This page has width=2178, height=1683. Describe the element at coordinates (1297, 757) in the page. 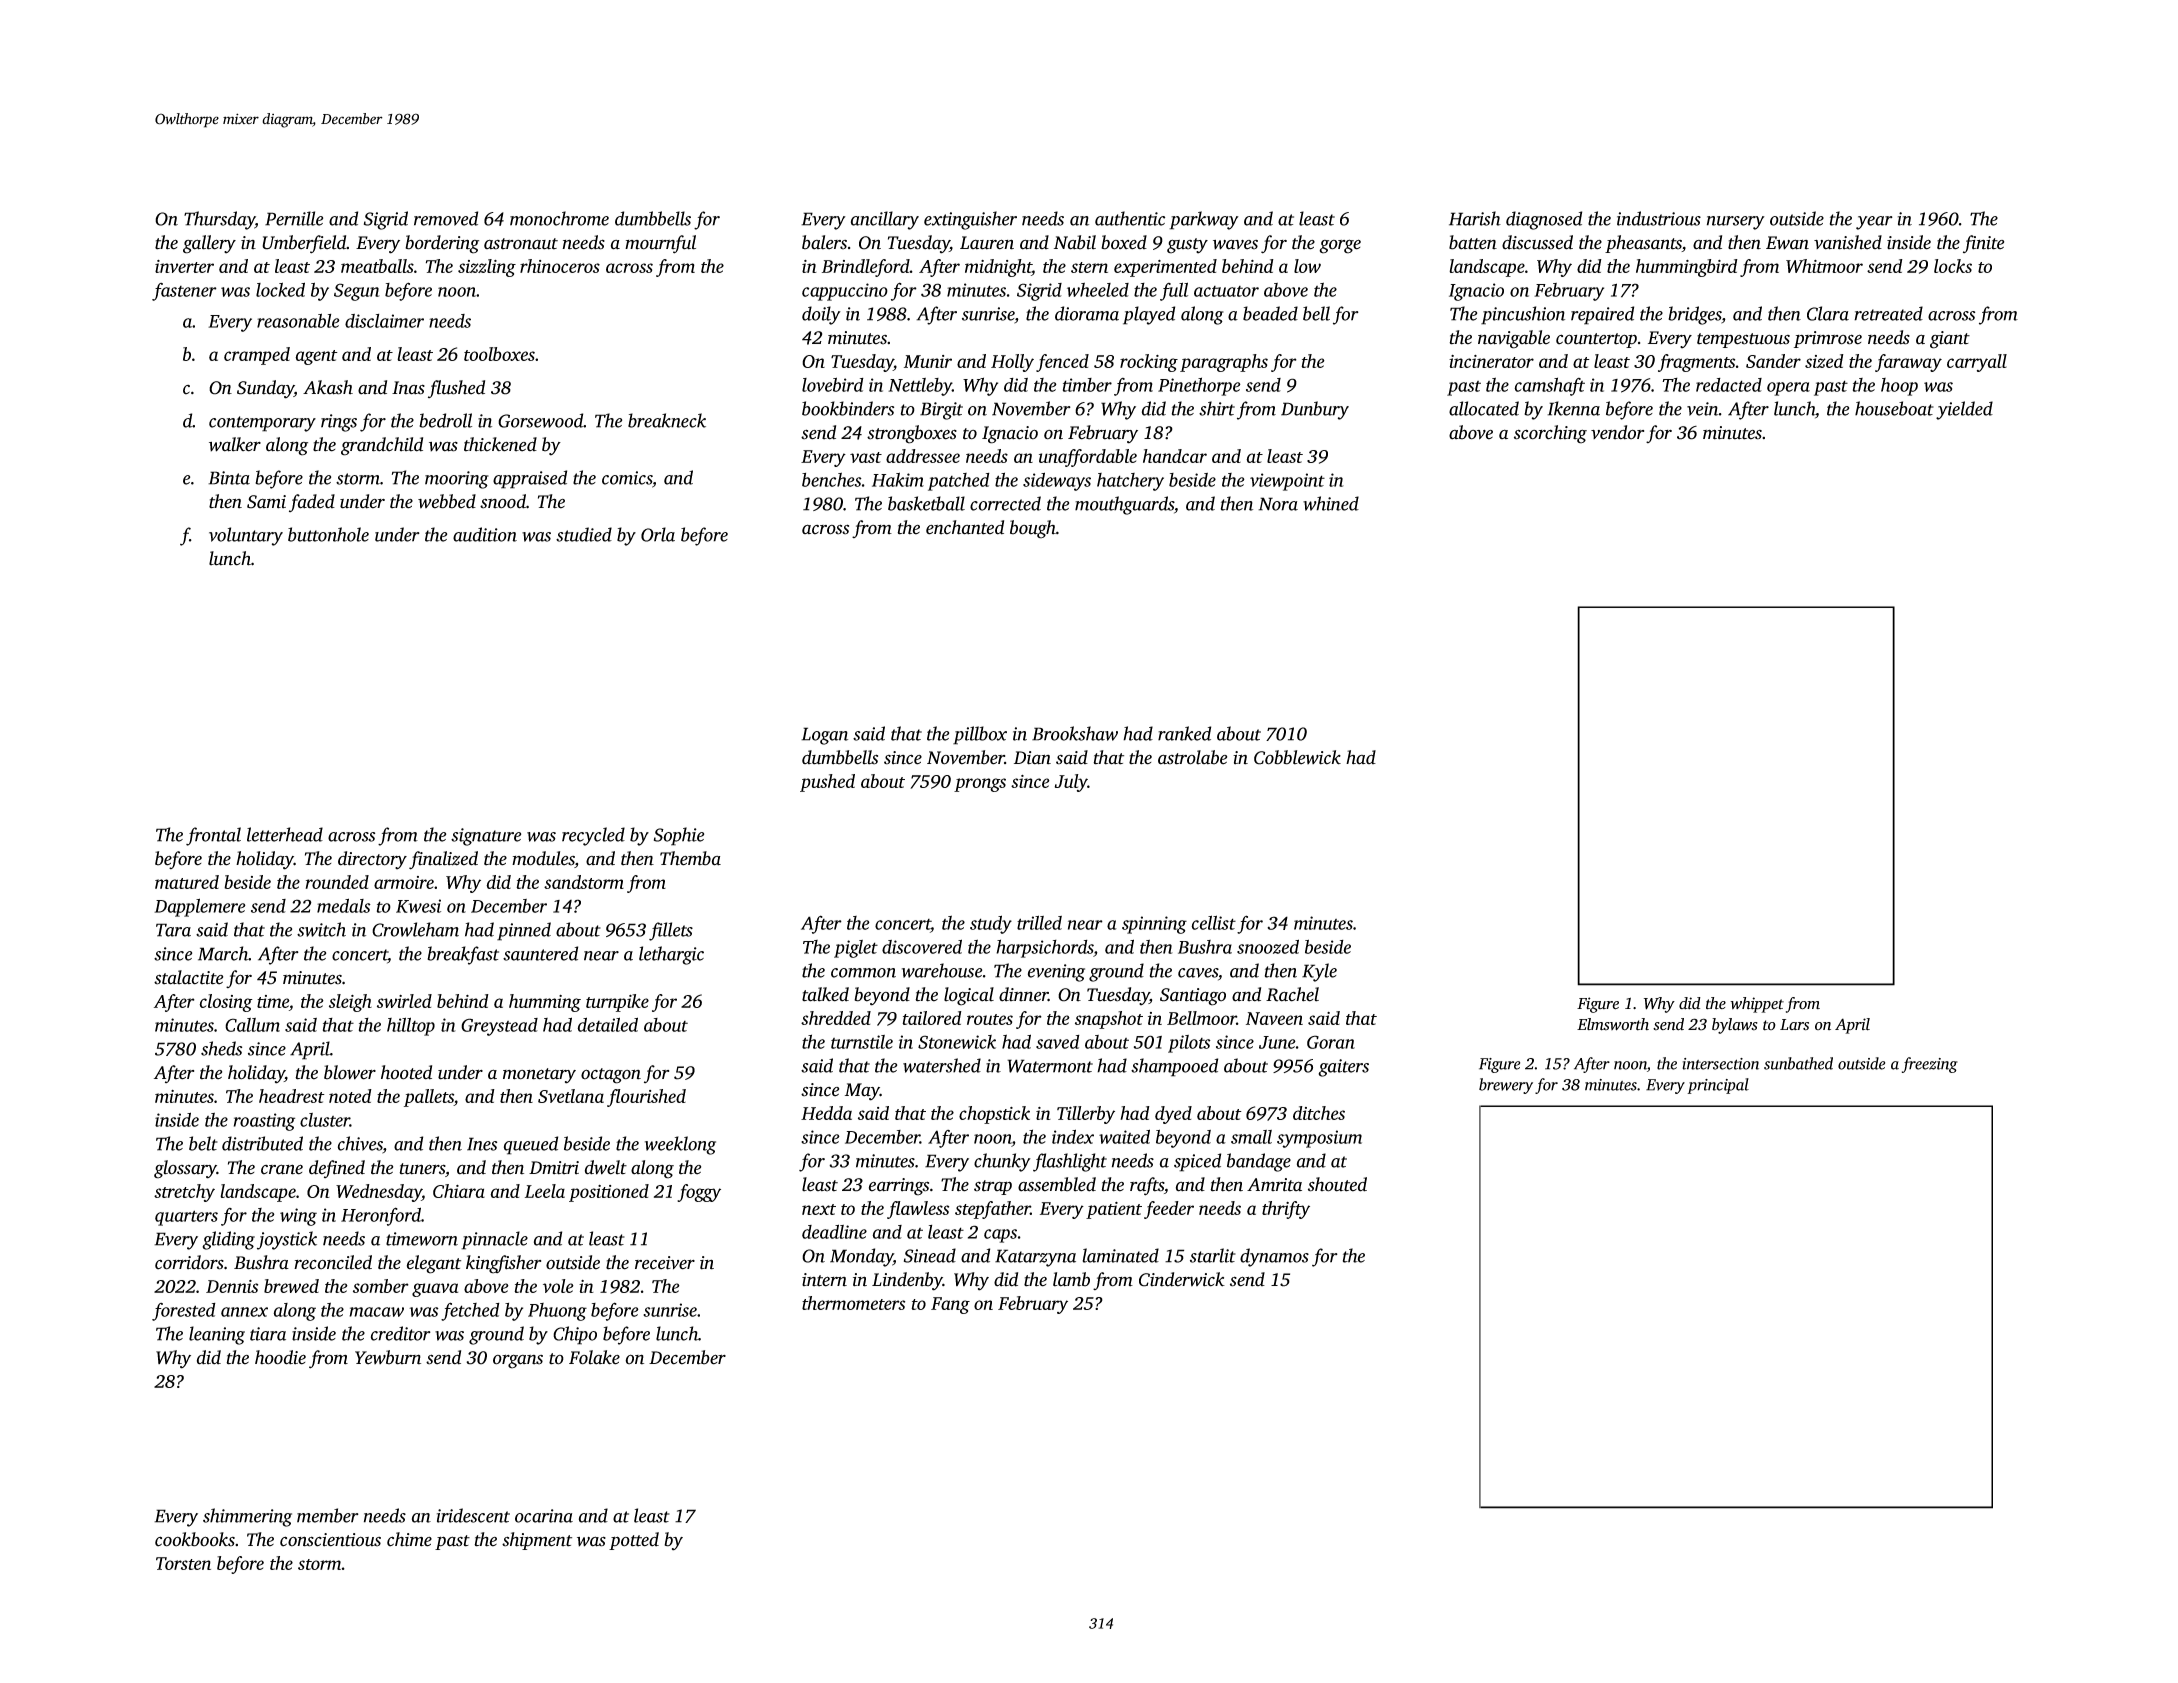

I see `Cobblewick` at that location.
